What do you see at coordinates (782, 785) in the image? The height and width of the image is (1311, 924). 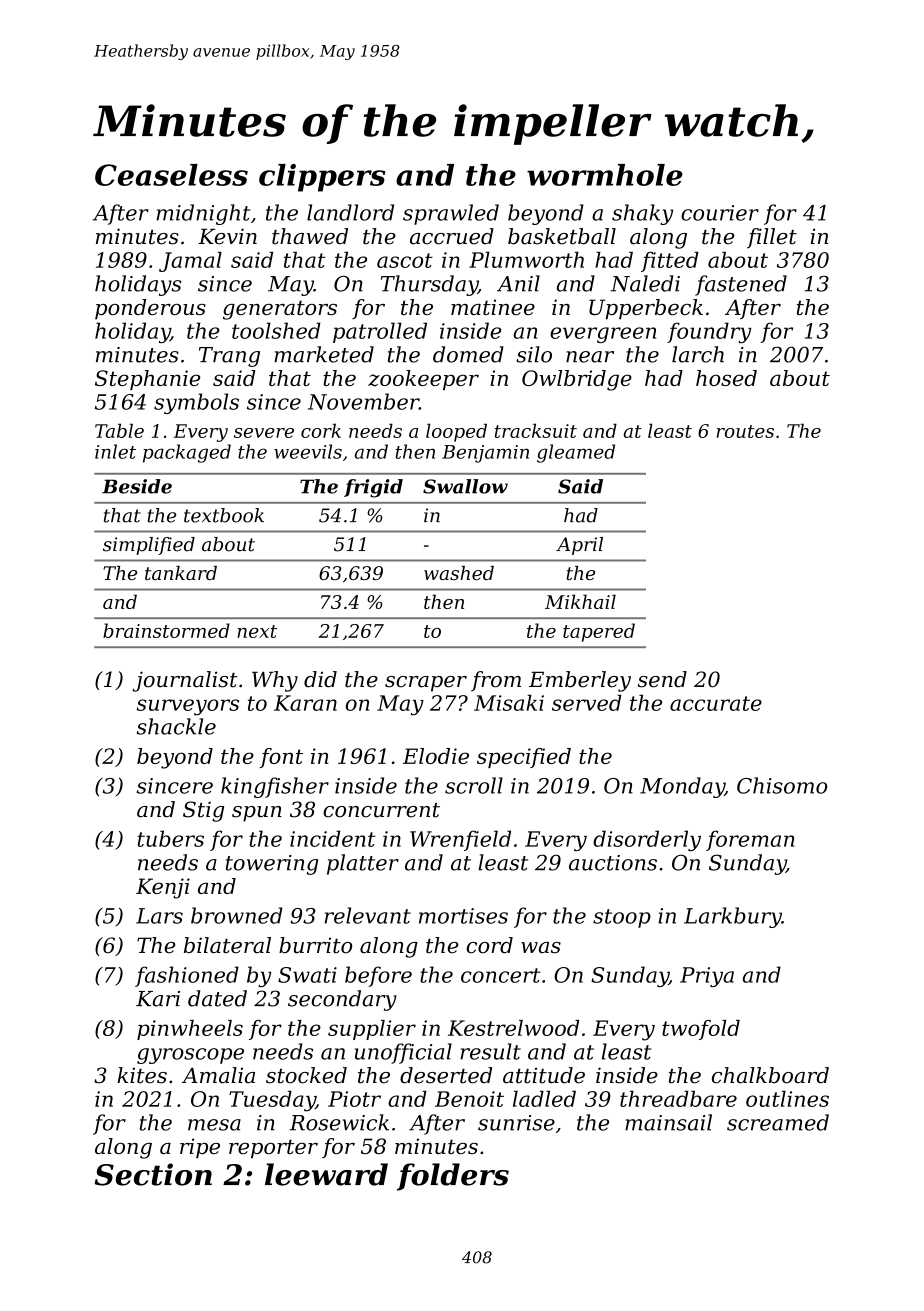 I see `Chisomo` at bounding box center [782, 785].
